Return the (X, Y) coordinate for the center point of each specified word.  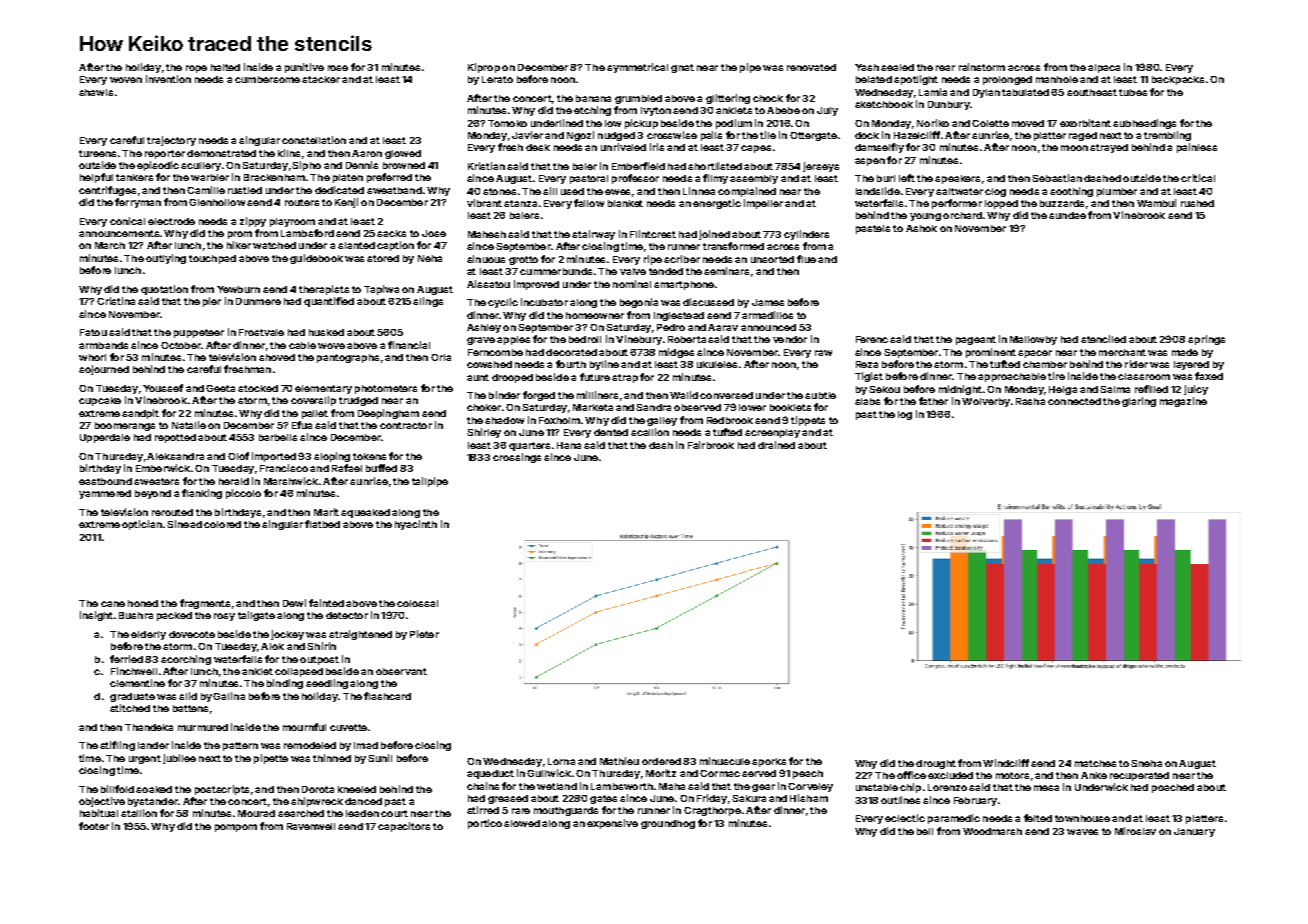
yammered (105, 494)
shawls (96, 92)
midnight (960, 390)
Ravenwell (311, 826)
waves (1082, 832)
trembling (1167, 136)
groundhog (668, 824)
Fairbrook (711, 445)
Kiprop (484, 68)
